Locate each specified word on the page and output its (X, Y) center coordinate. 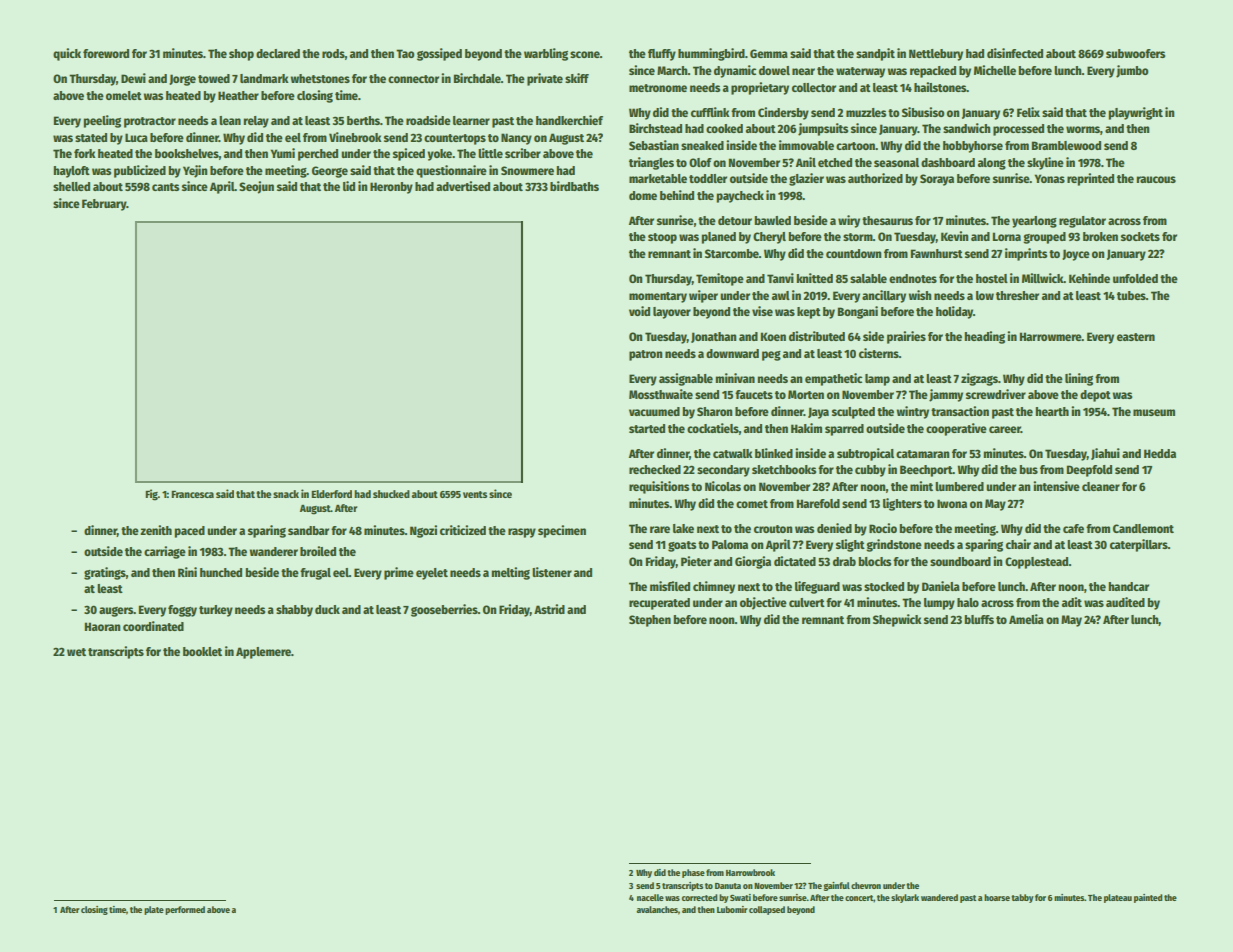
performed (185, 910)
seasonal (896, 162)
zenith (156, 530)
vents (475, 494)
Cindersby (783, 113)
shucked (391, 494)
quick (67, 54)
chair (1018, 544)
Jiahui (1105, 454)
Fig (151, 495)
